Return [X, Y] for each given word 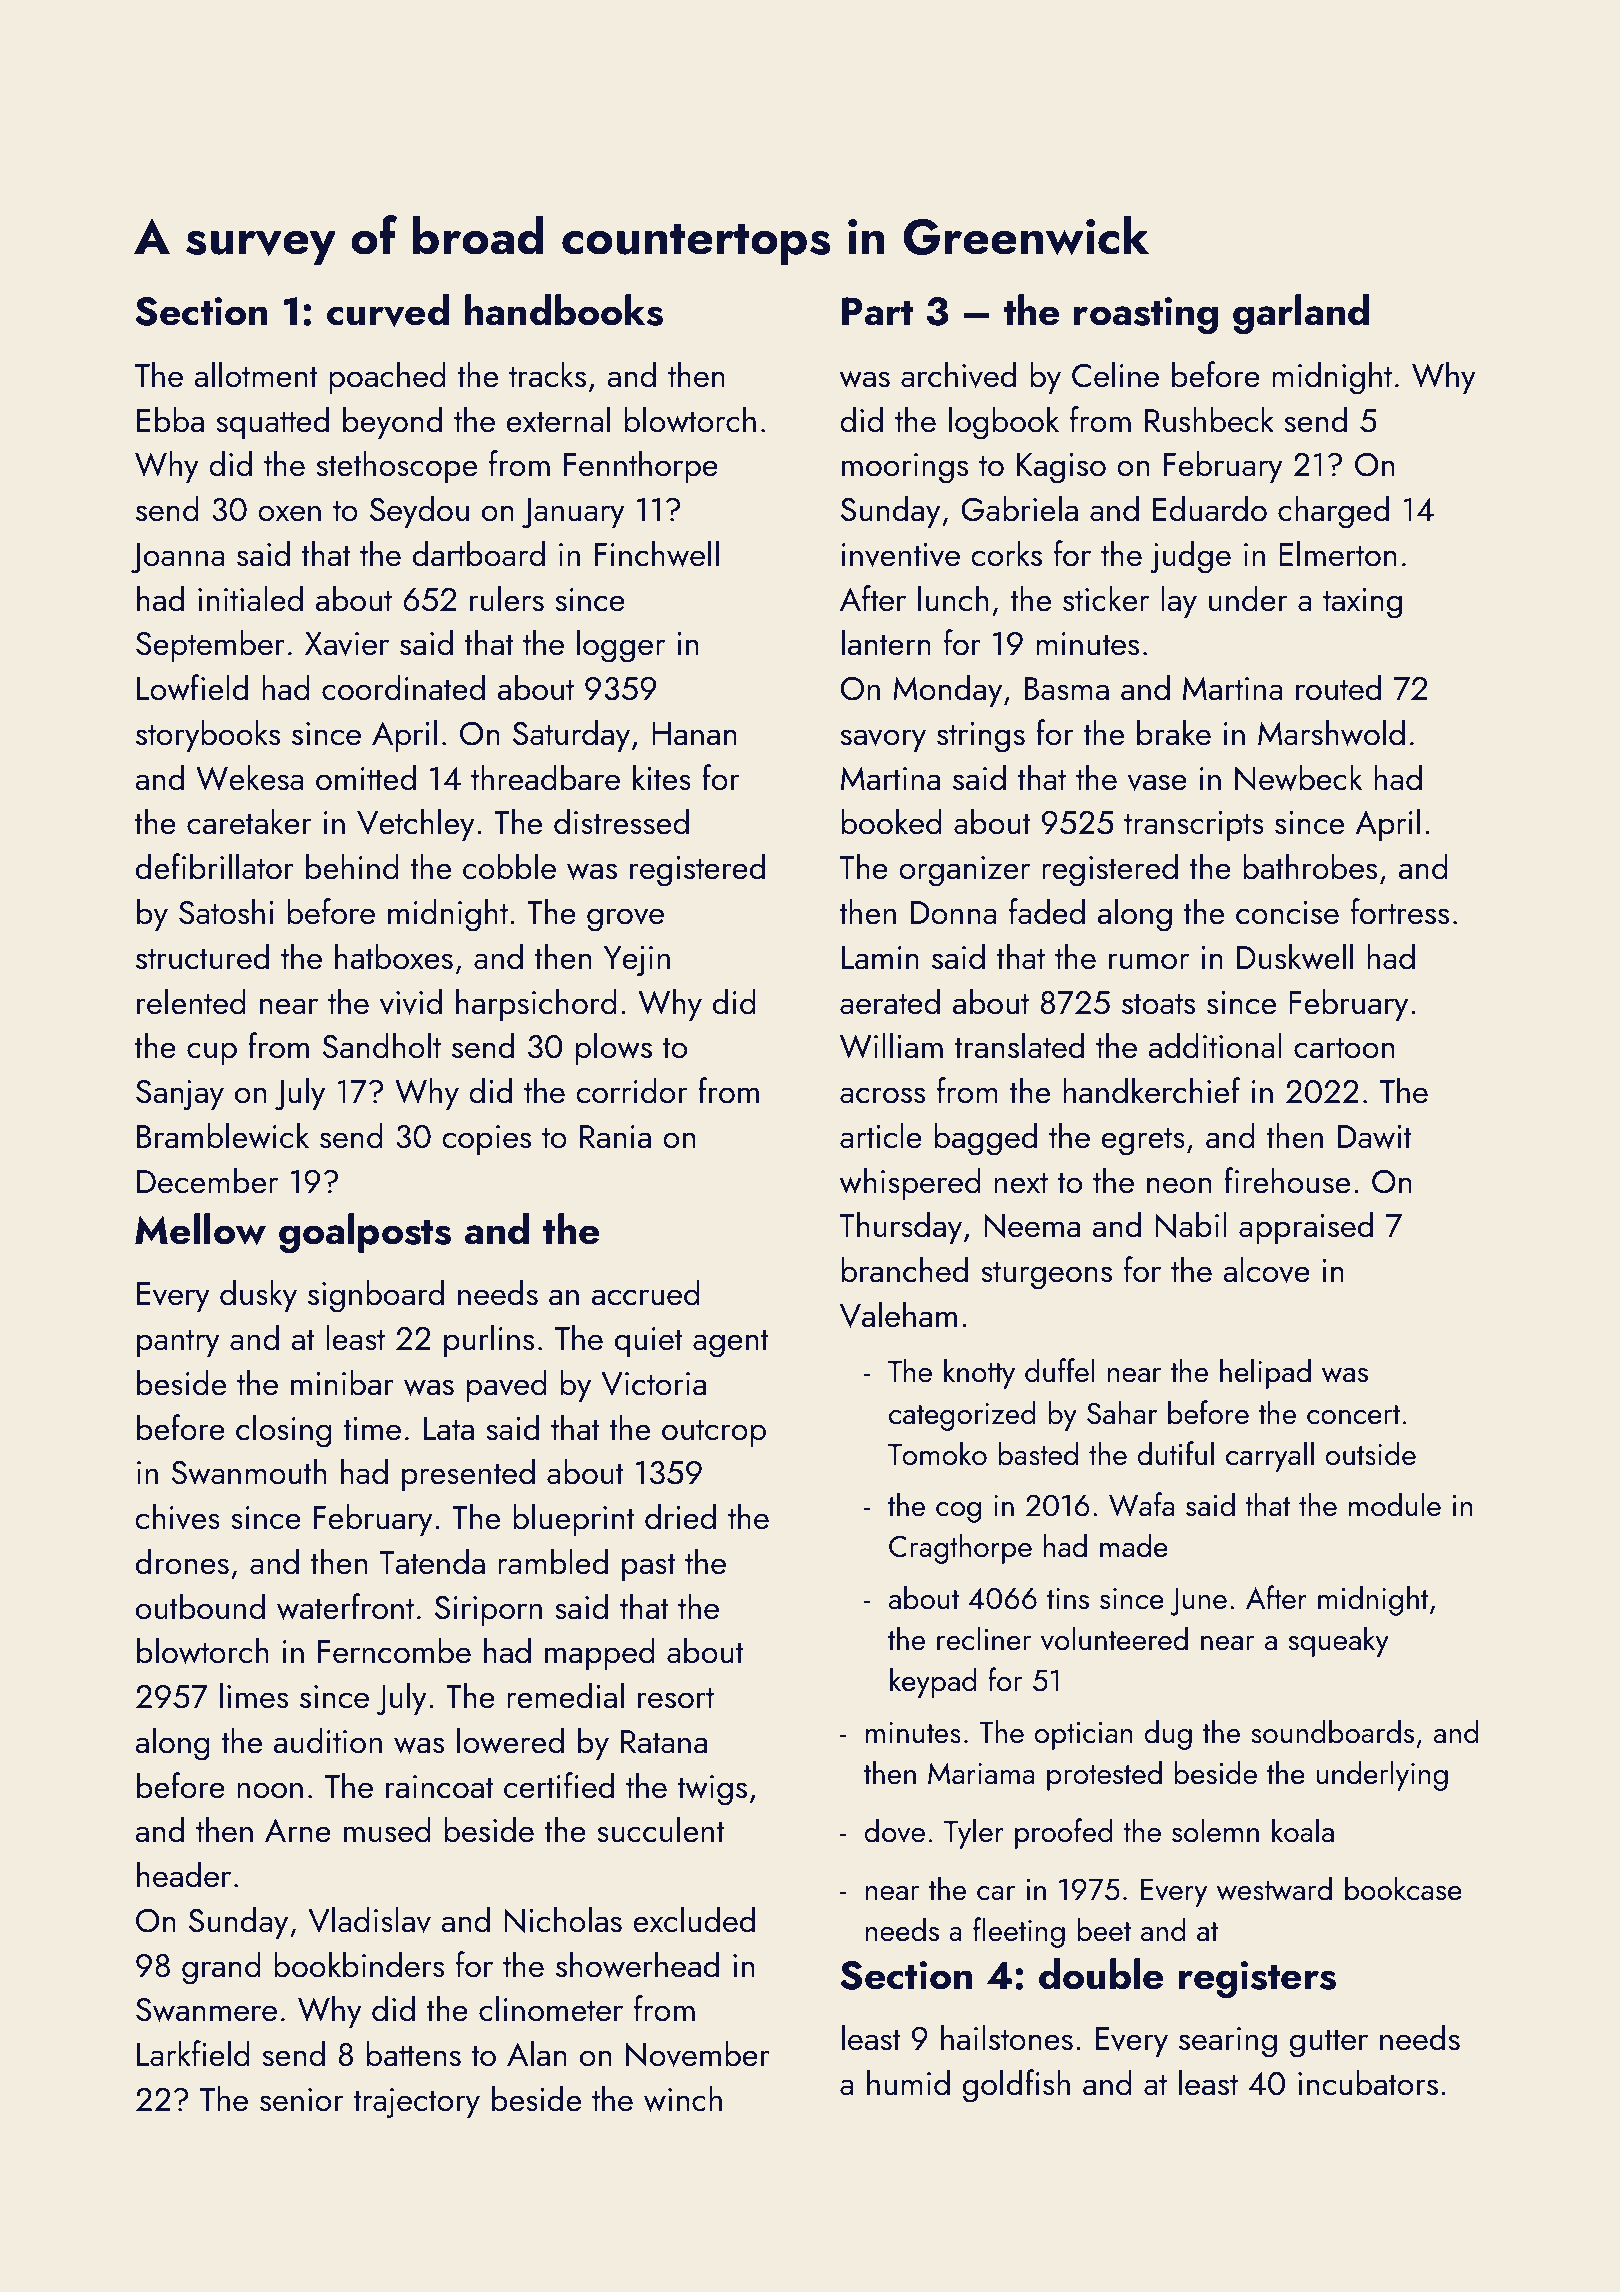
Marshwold [1331, 732]
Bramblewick [223, 1135]
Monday [947, 690]
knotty [979, 1373]
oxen [289, 513]
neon [1179, 1185]
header [184, 1874]
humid [908, 2082]
